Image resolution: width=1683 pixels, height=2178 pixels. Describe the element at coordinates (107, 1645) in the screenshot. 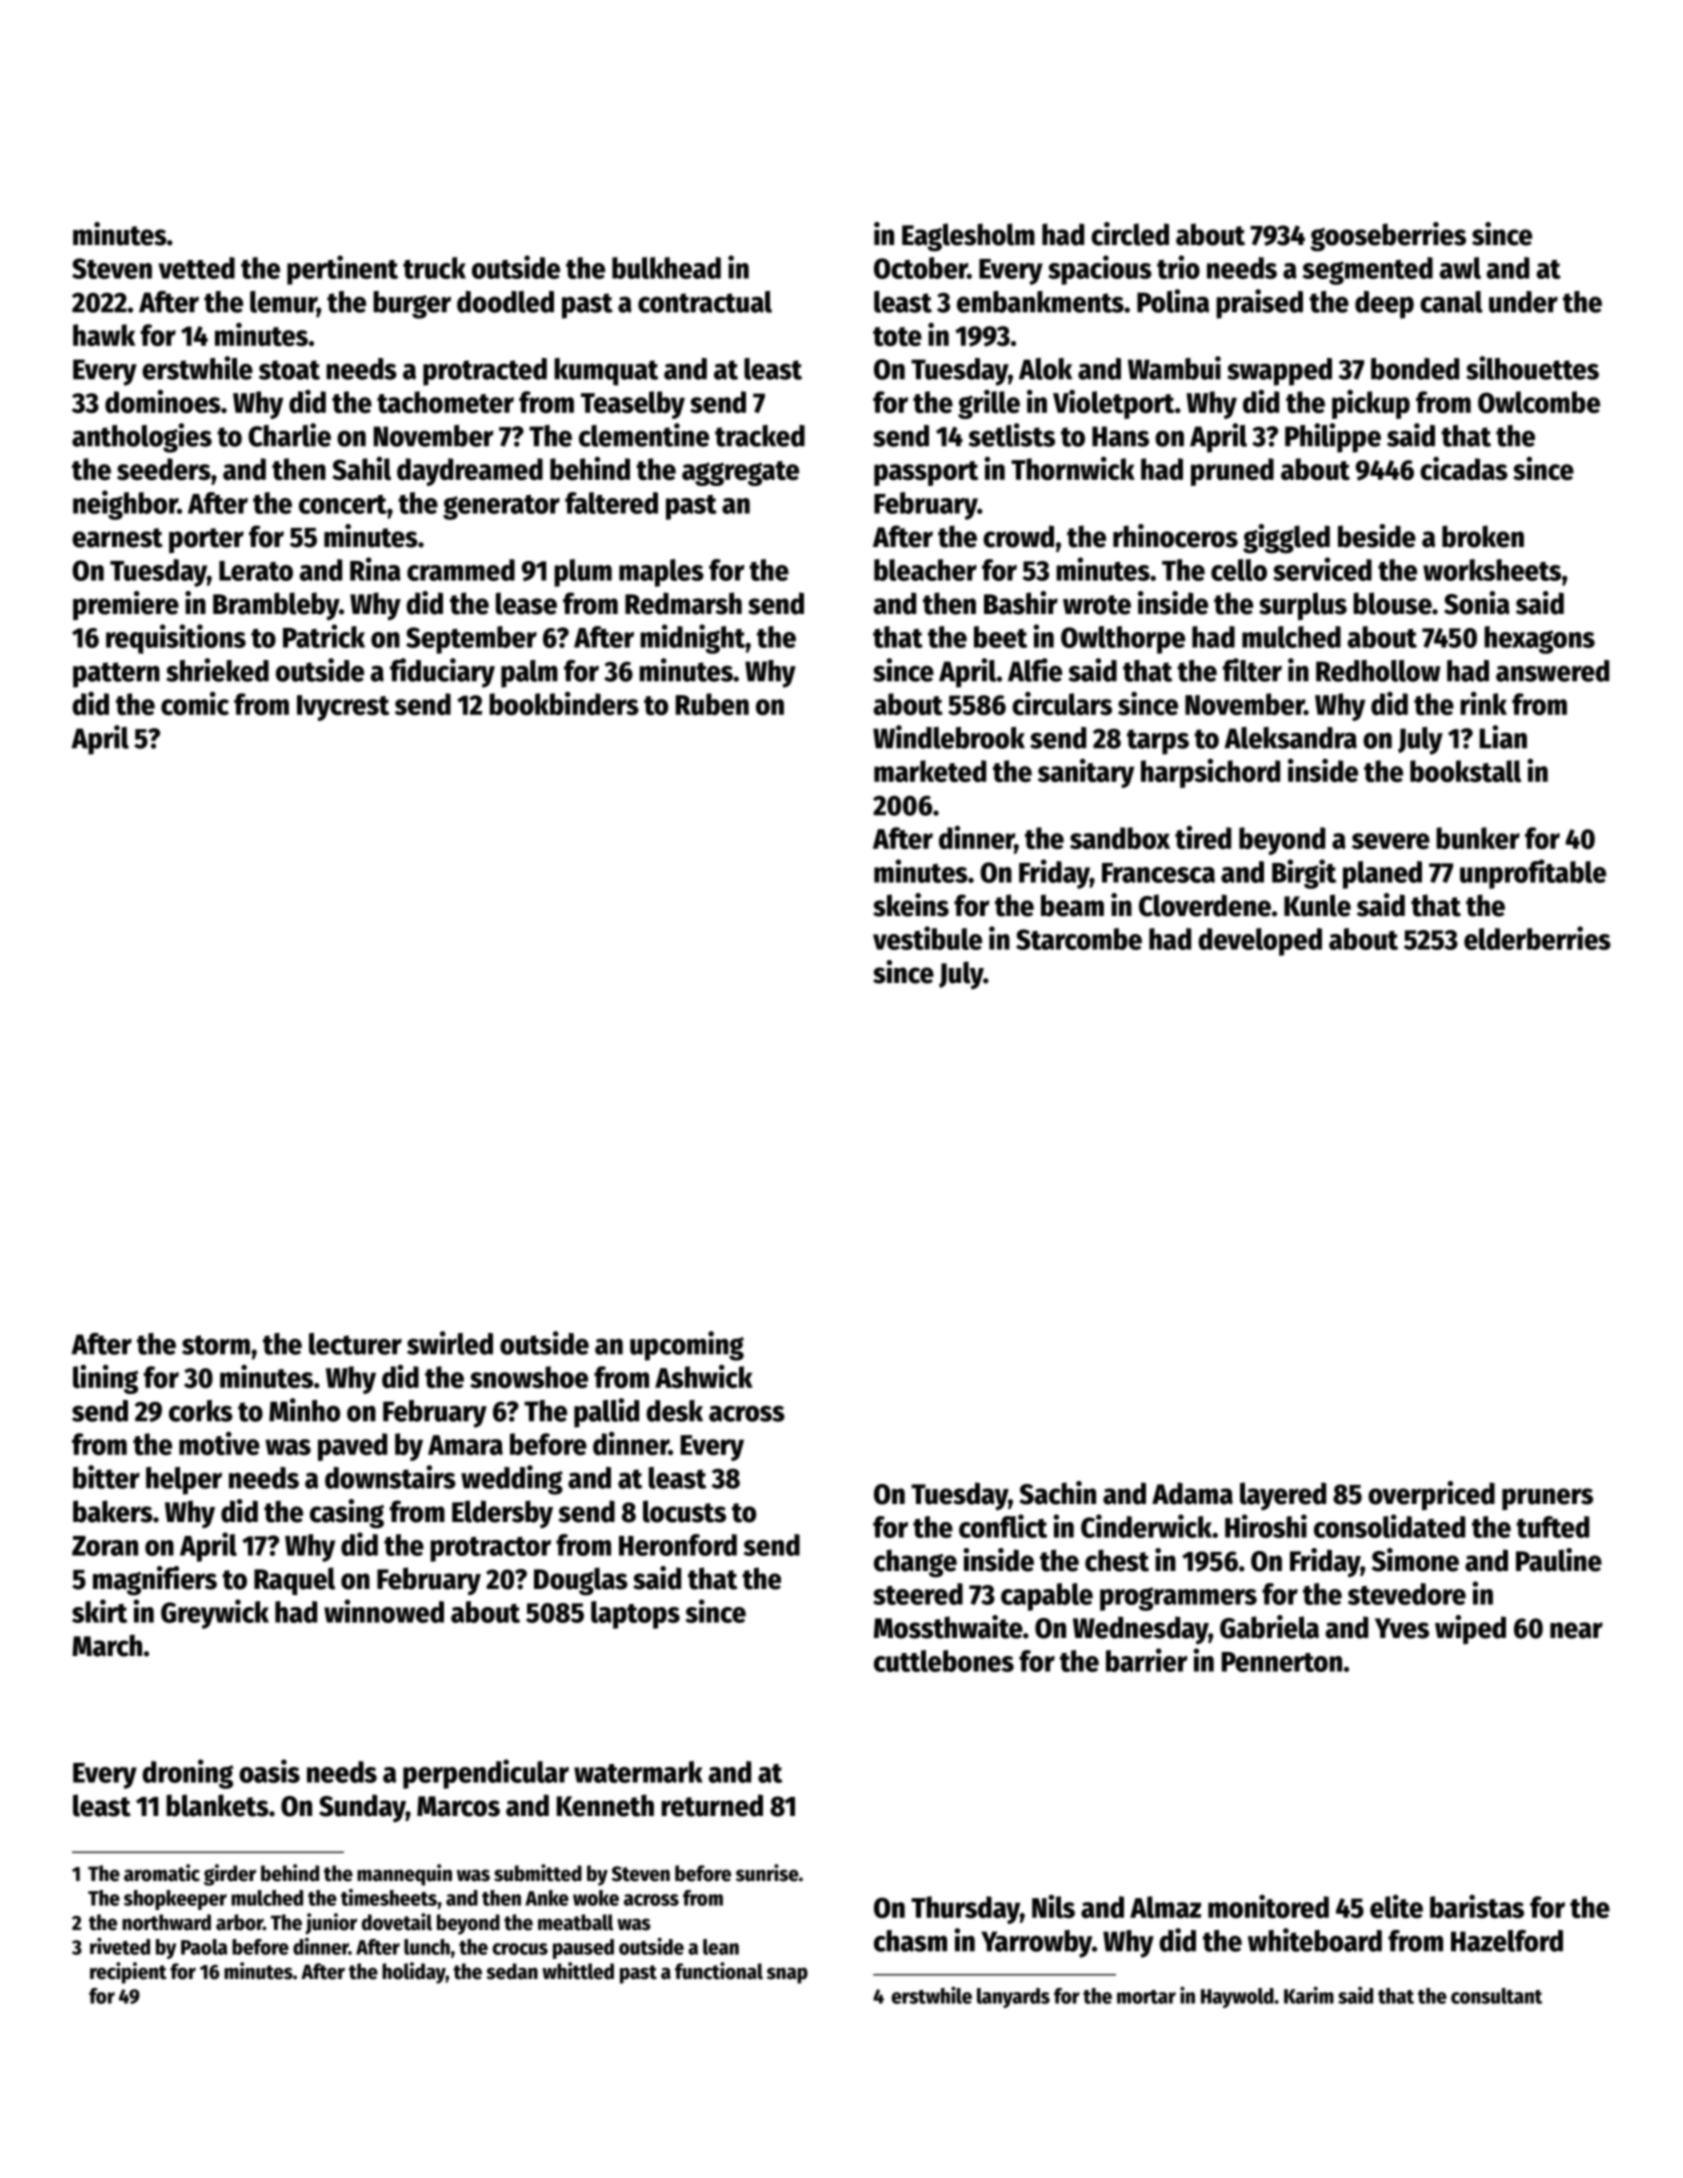

I see `March` at that location.
